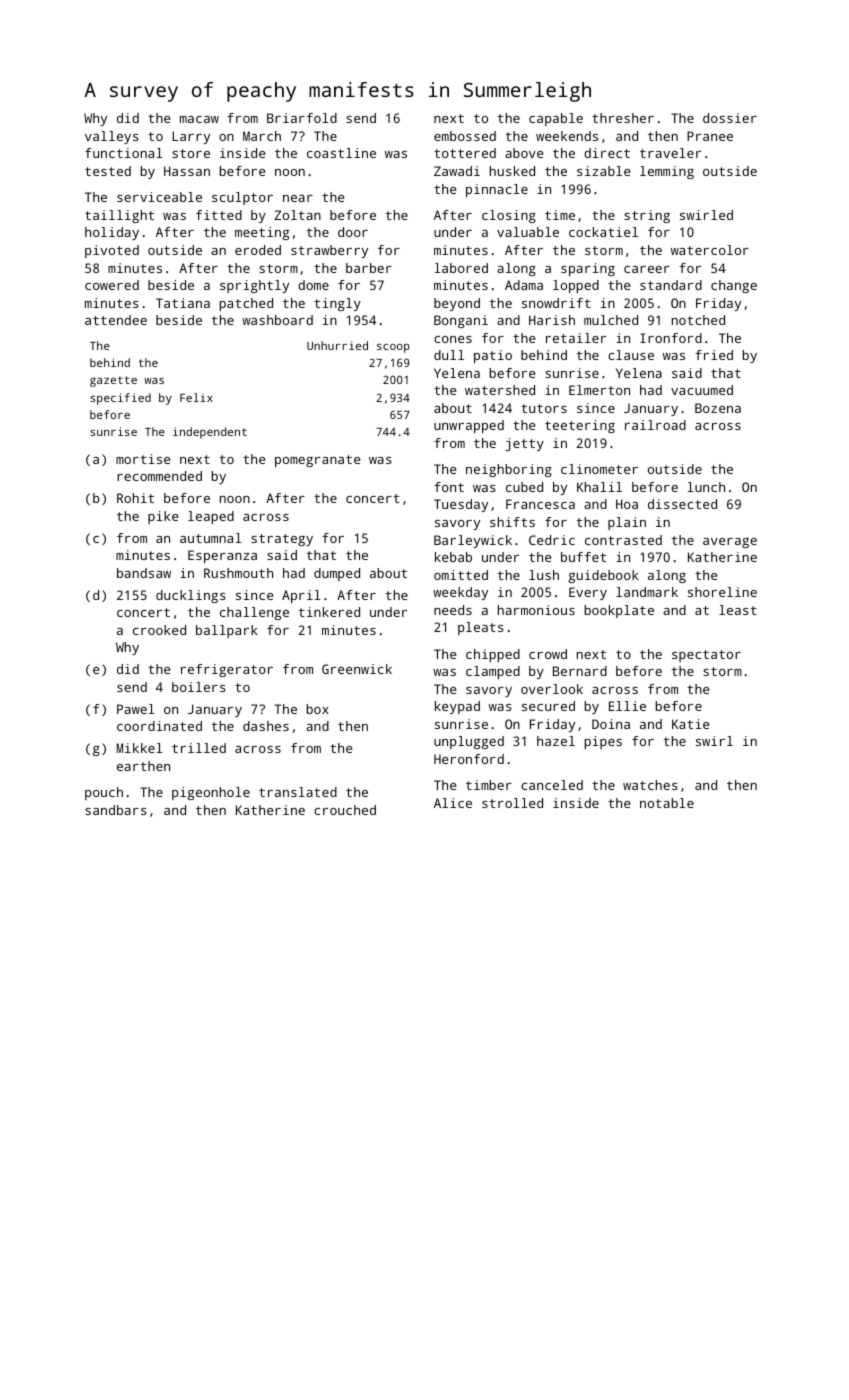 This page has height=1400, width=849. Describe the element at coordinates (196, 397) in the page. I see `Felix` at that location.
